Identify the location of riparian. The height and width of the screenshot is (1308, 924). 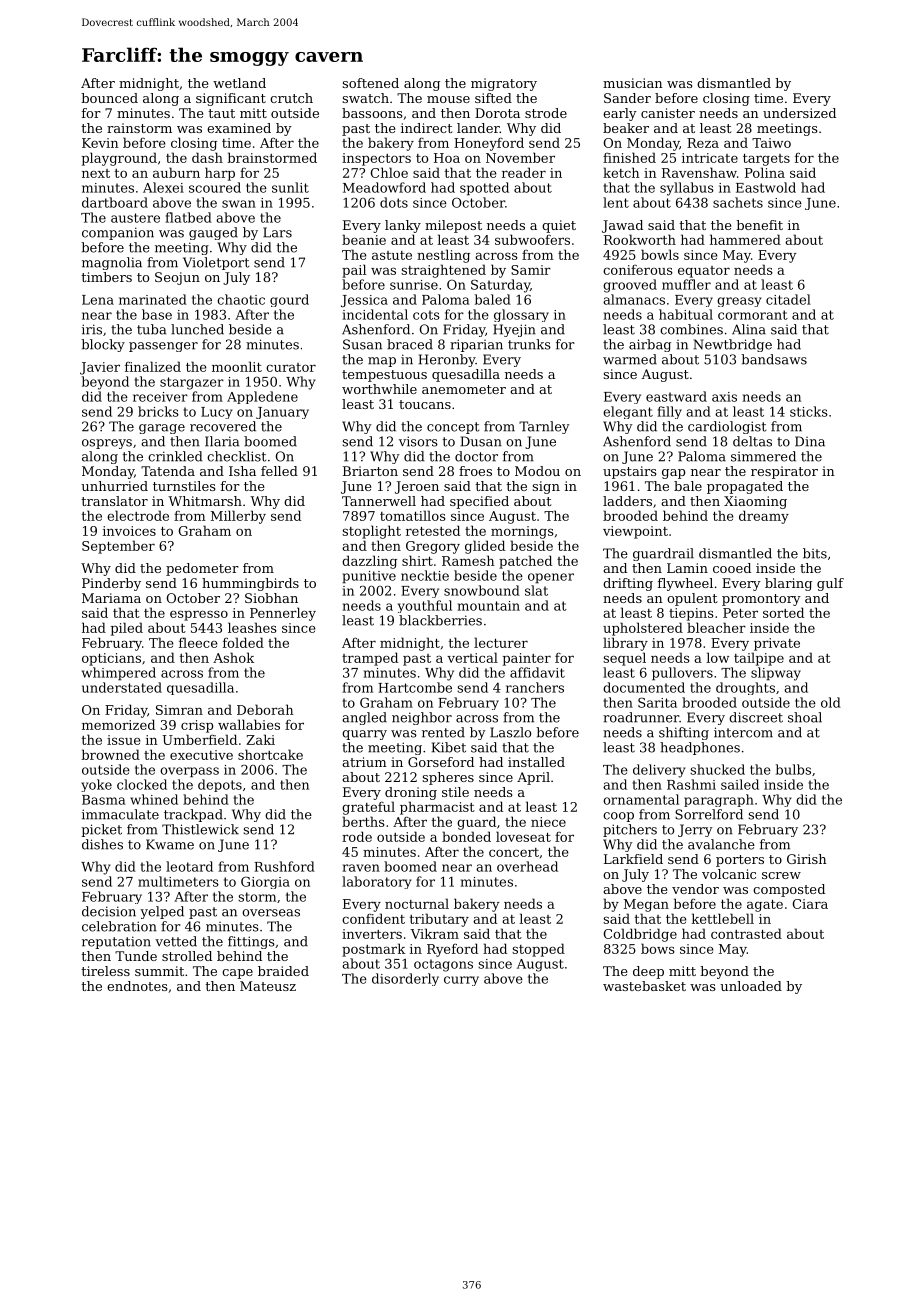
(476, 345).
